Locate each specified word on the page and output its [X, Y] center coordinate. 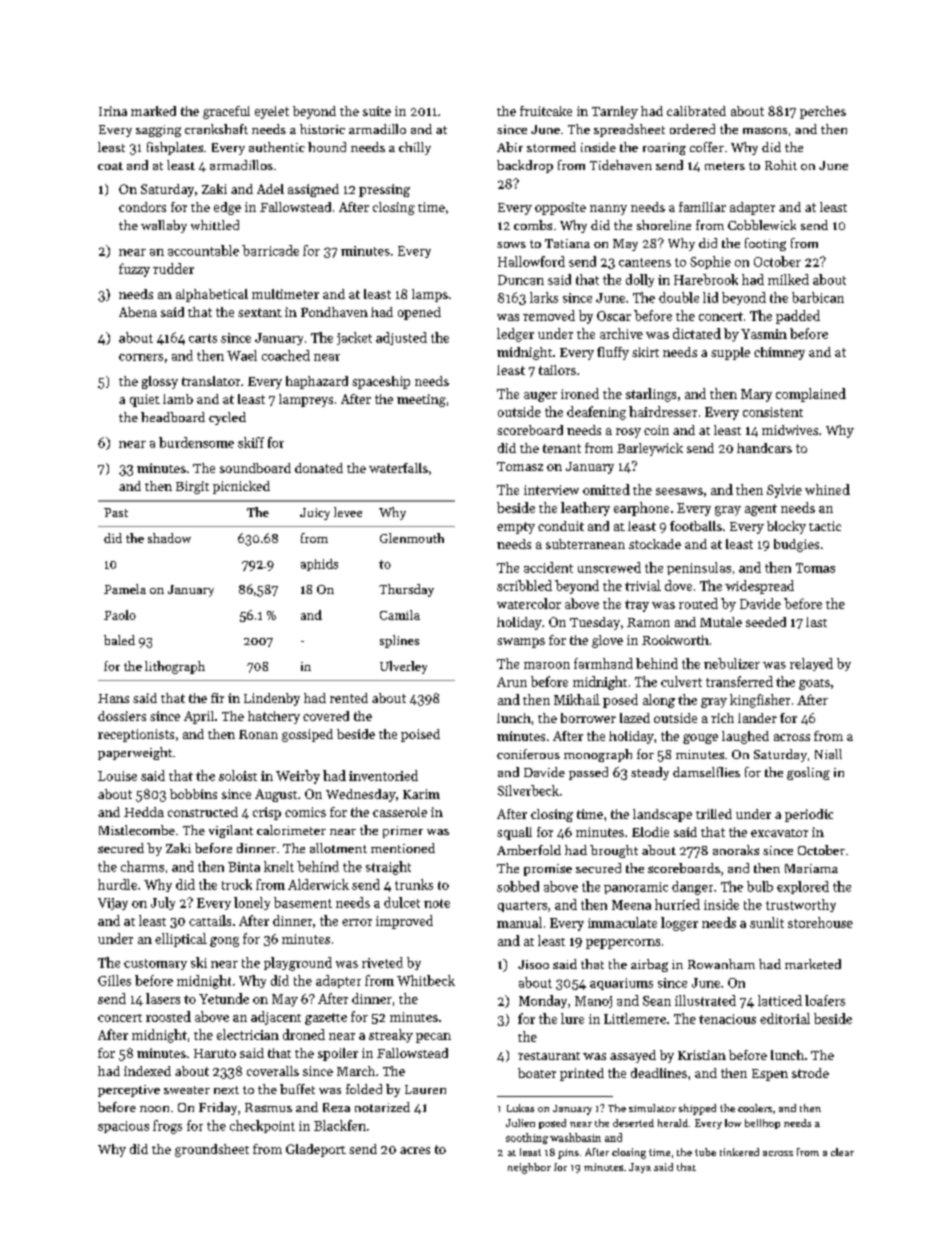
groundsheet [212, 1150]
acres [415, 1150]
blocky [786, 527]
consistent [773, 412]
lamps [430, 295]
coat [110, 166]
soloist [238, 775]
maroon [547, 665]
